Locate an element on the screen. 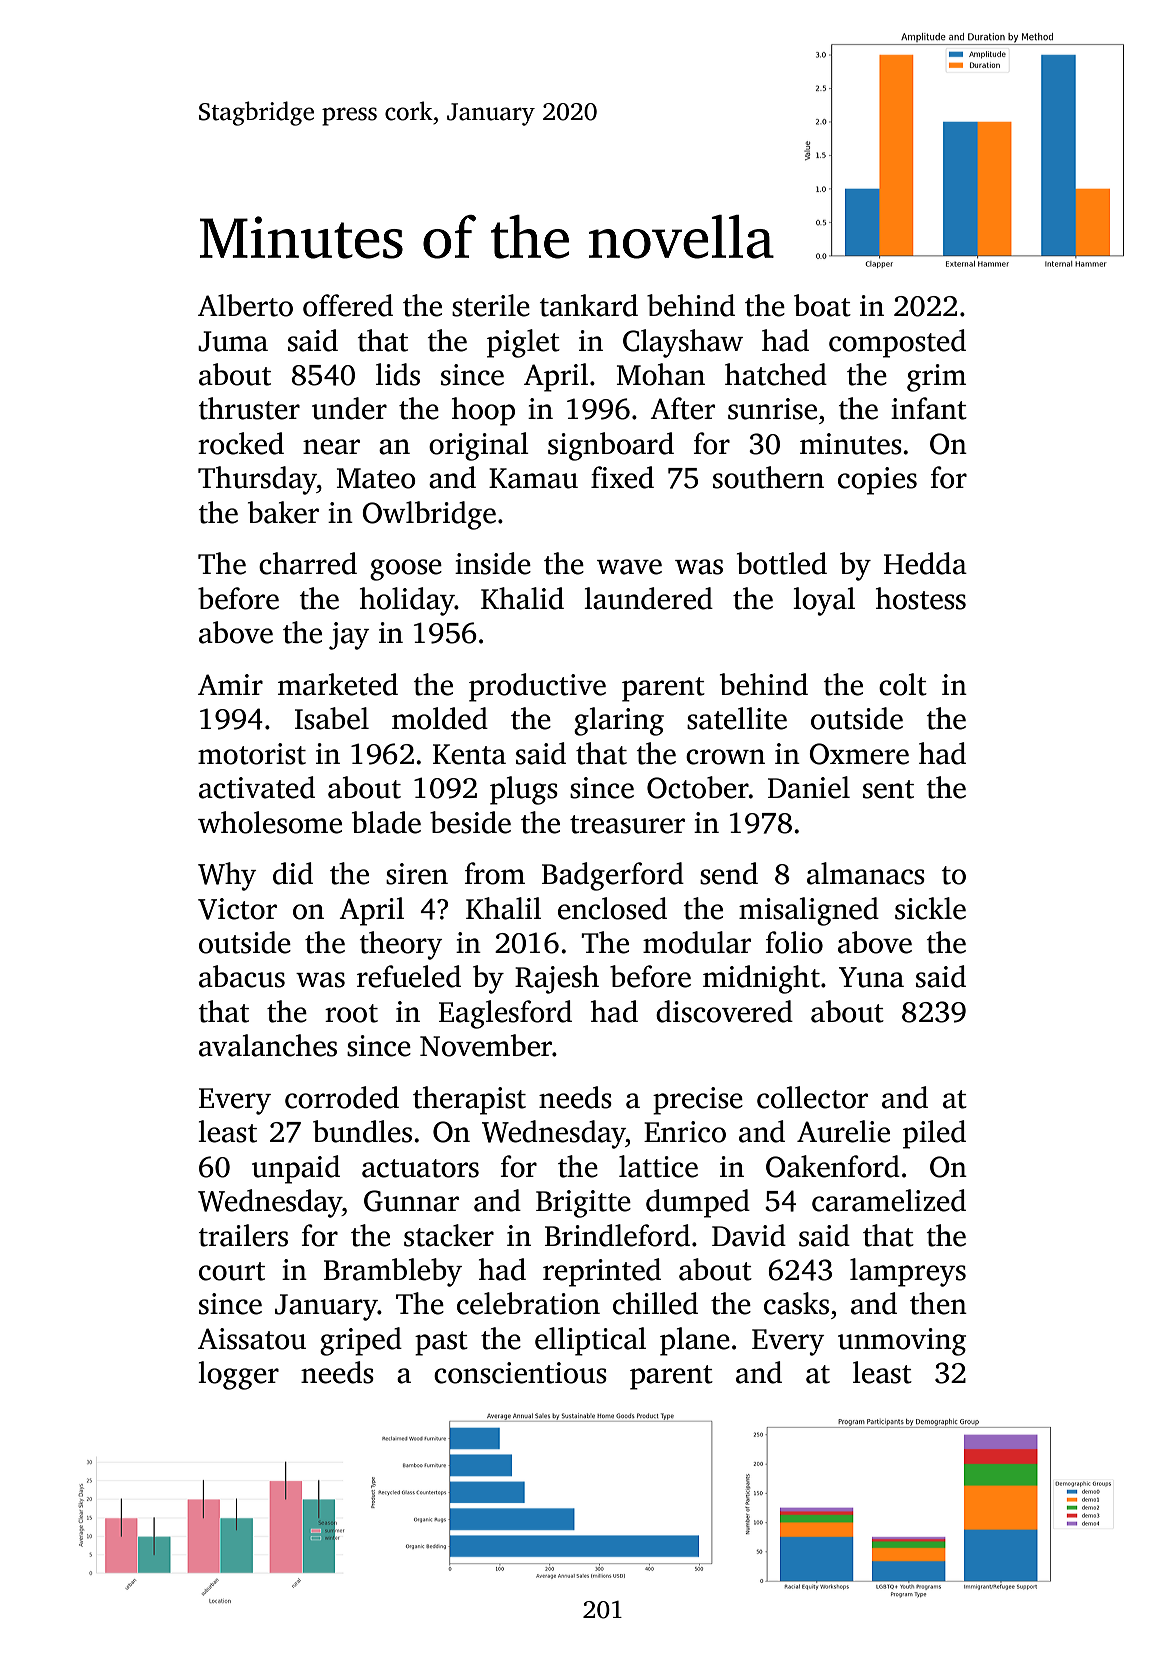 The image size is (1165, 1654). Daniel is located at coordinates (809, 787).
